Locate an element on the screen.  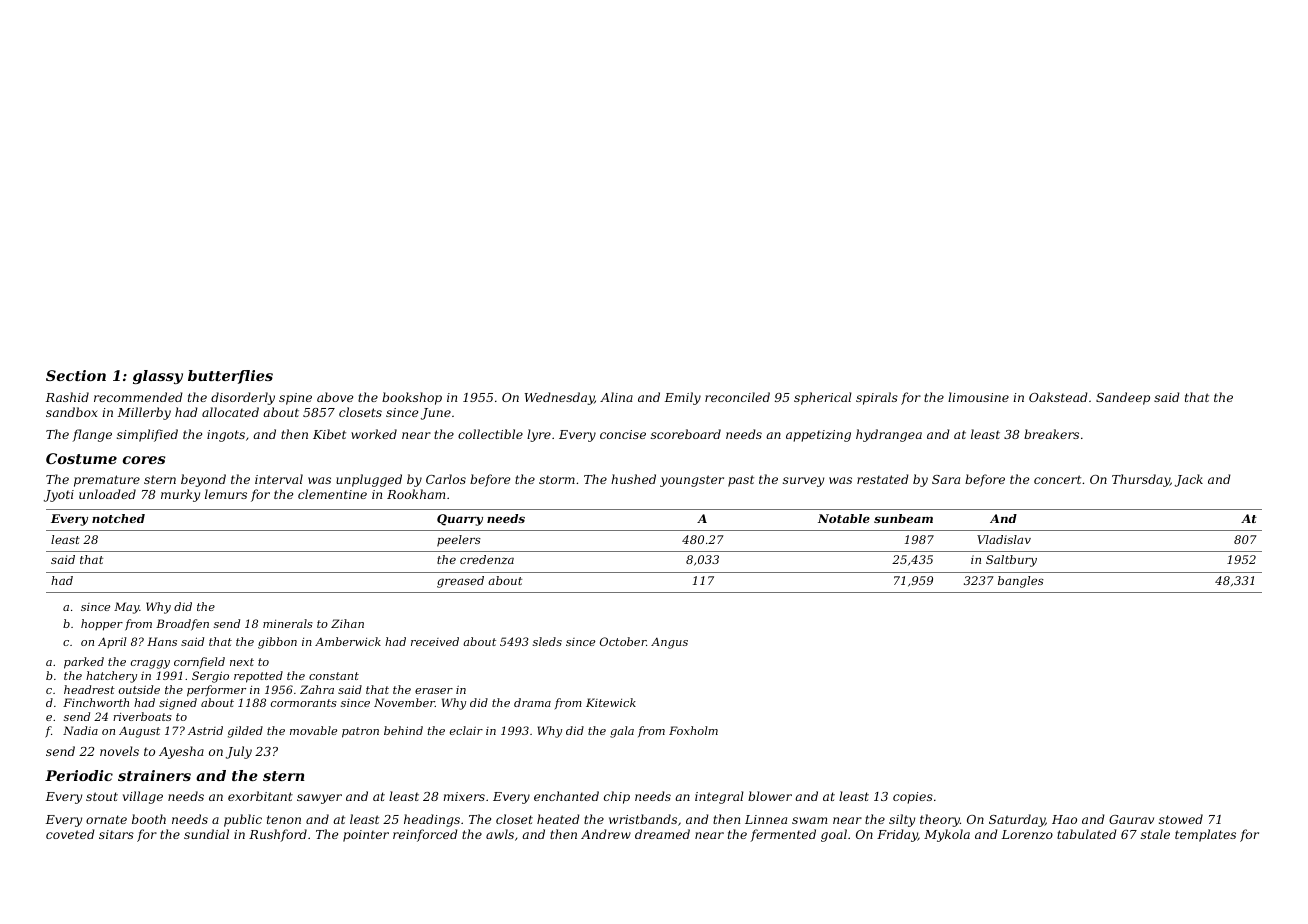
Sandeep is located at coordinates (1123, 398).
